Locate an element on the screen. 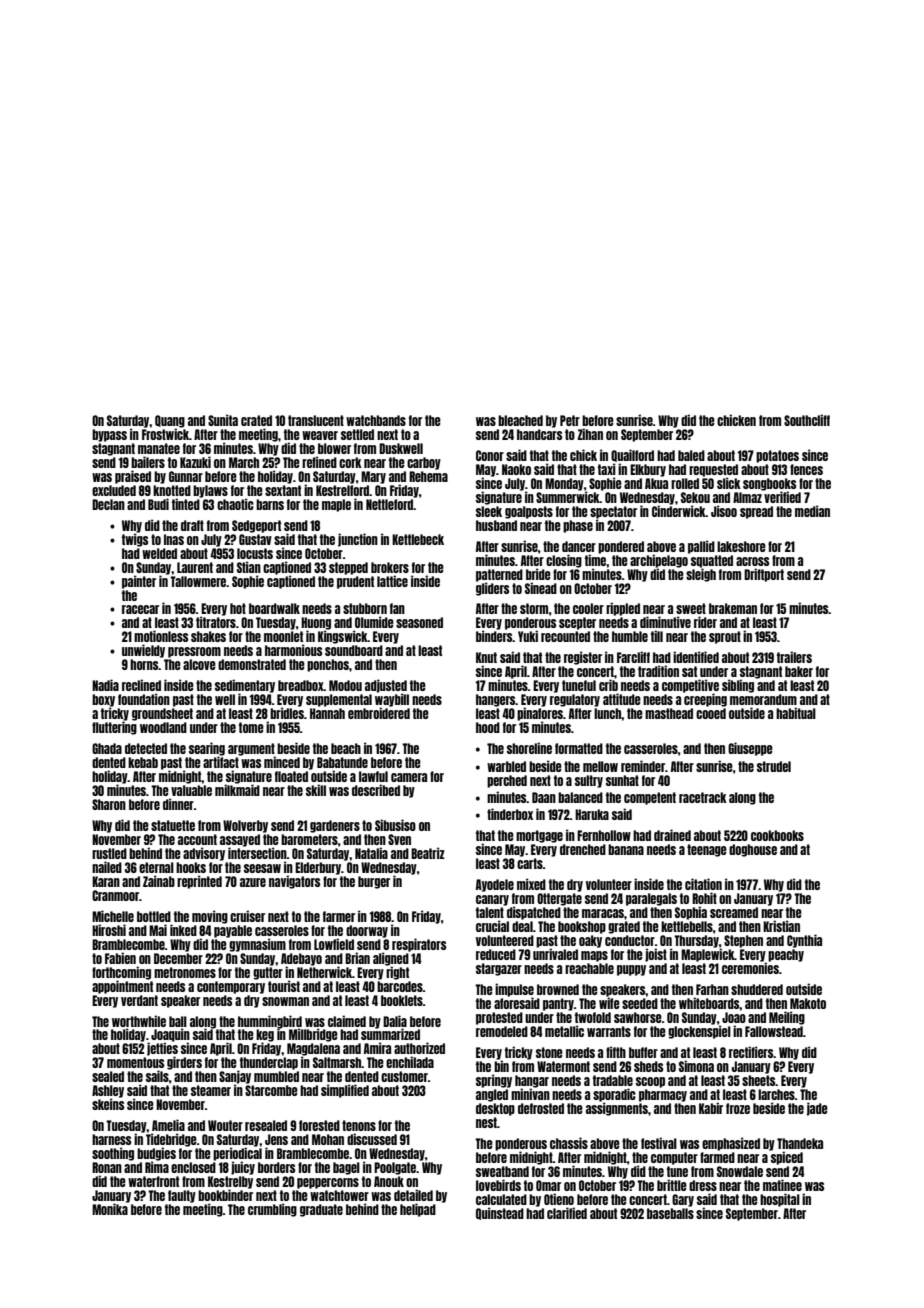 This screenshot has width=924, height=1308. Natalia is located at coordinates (371, 853).
